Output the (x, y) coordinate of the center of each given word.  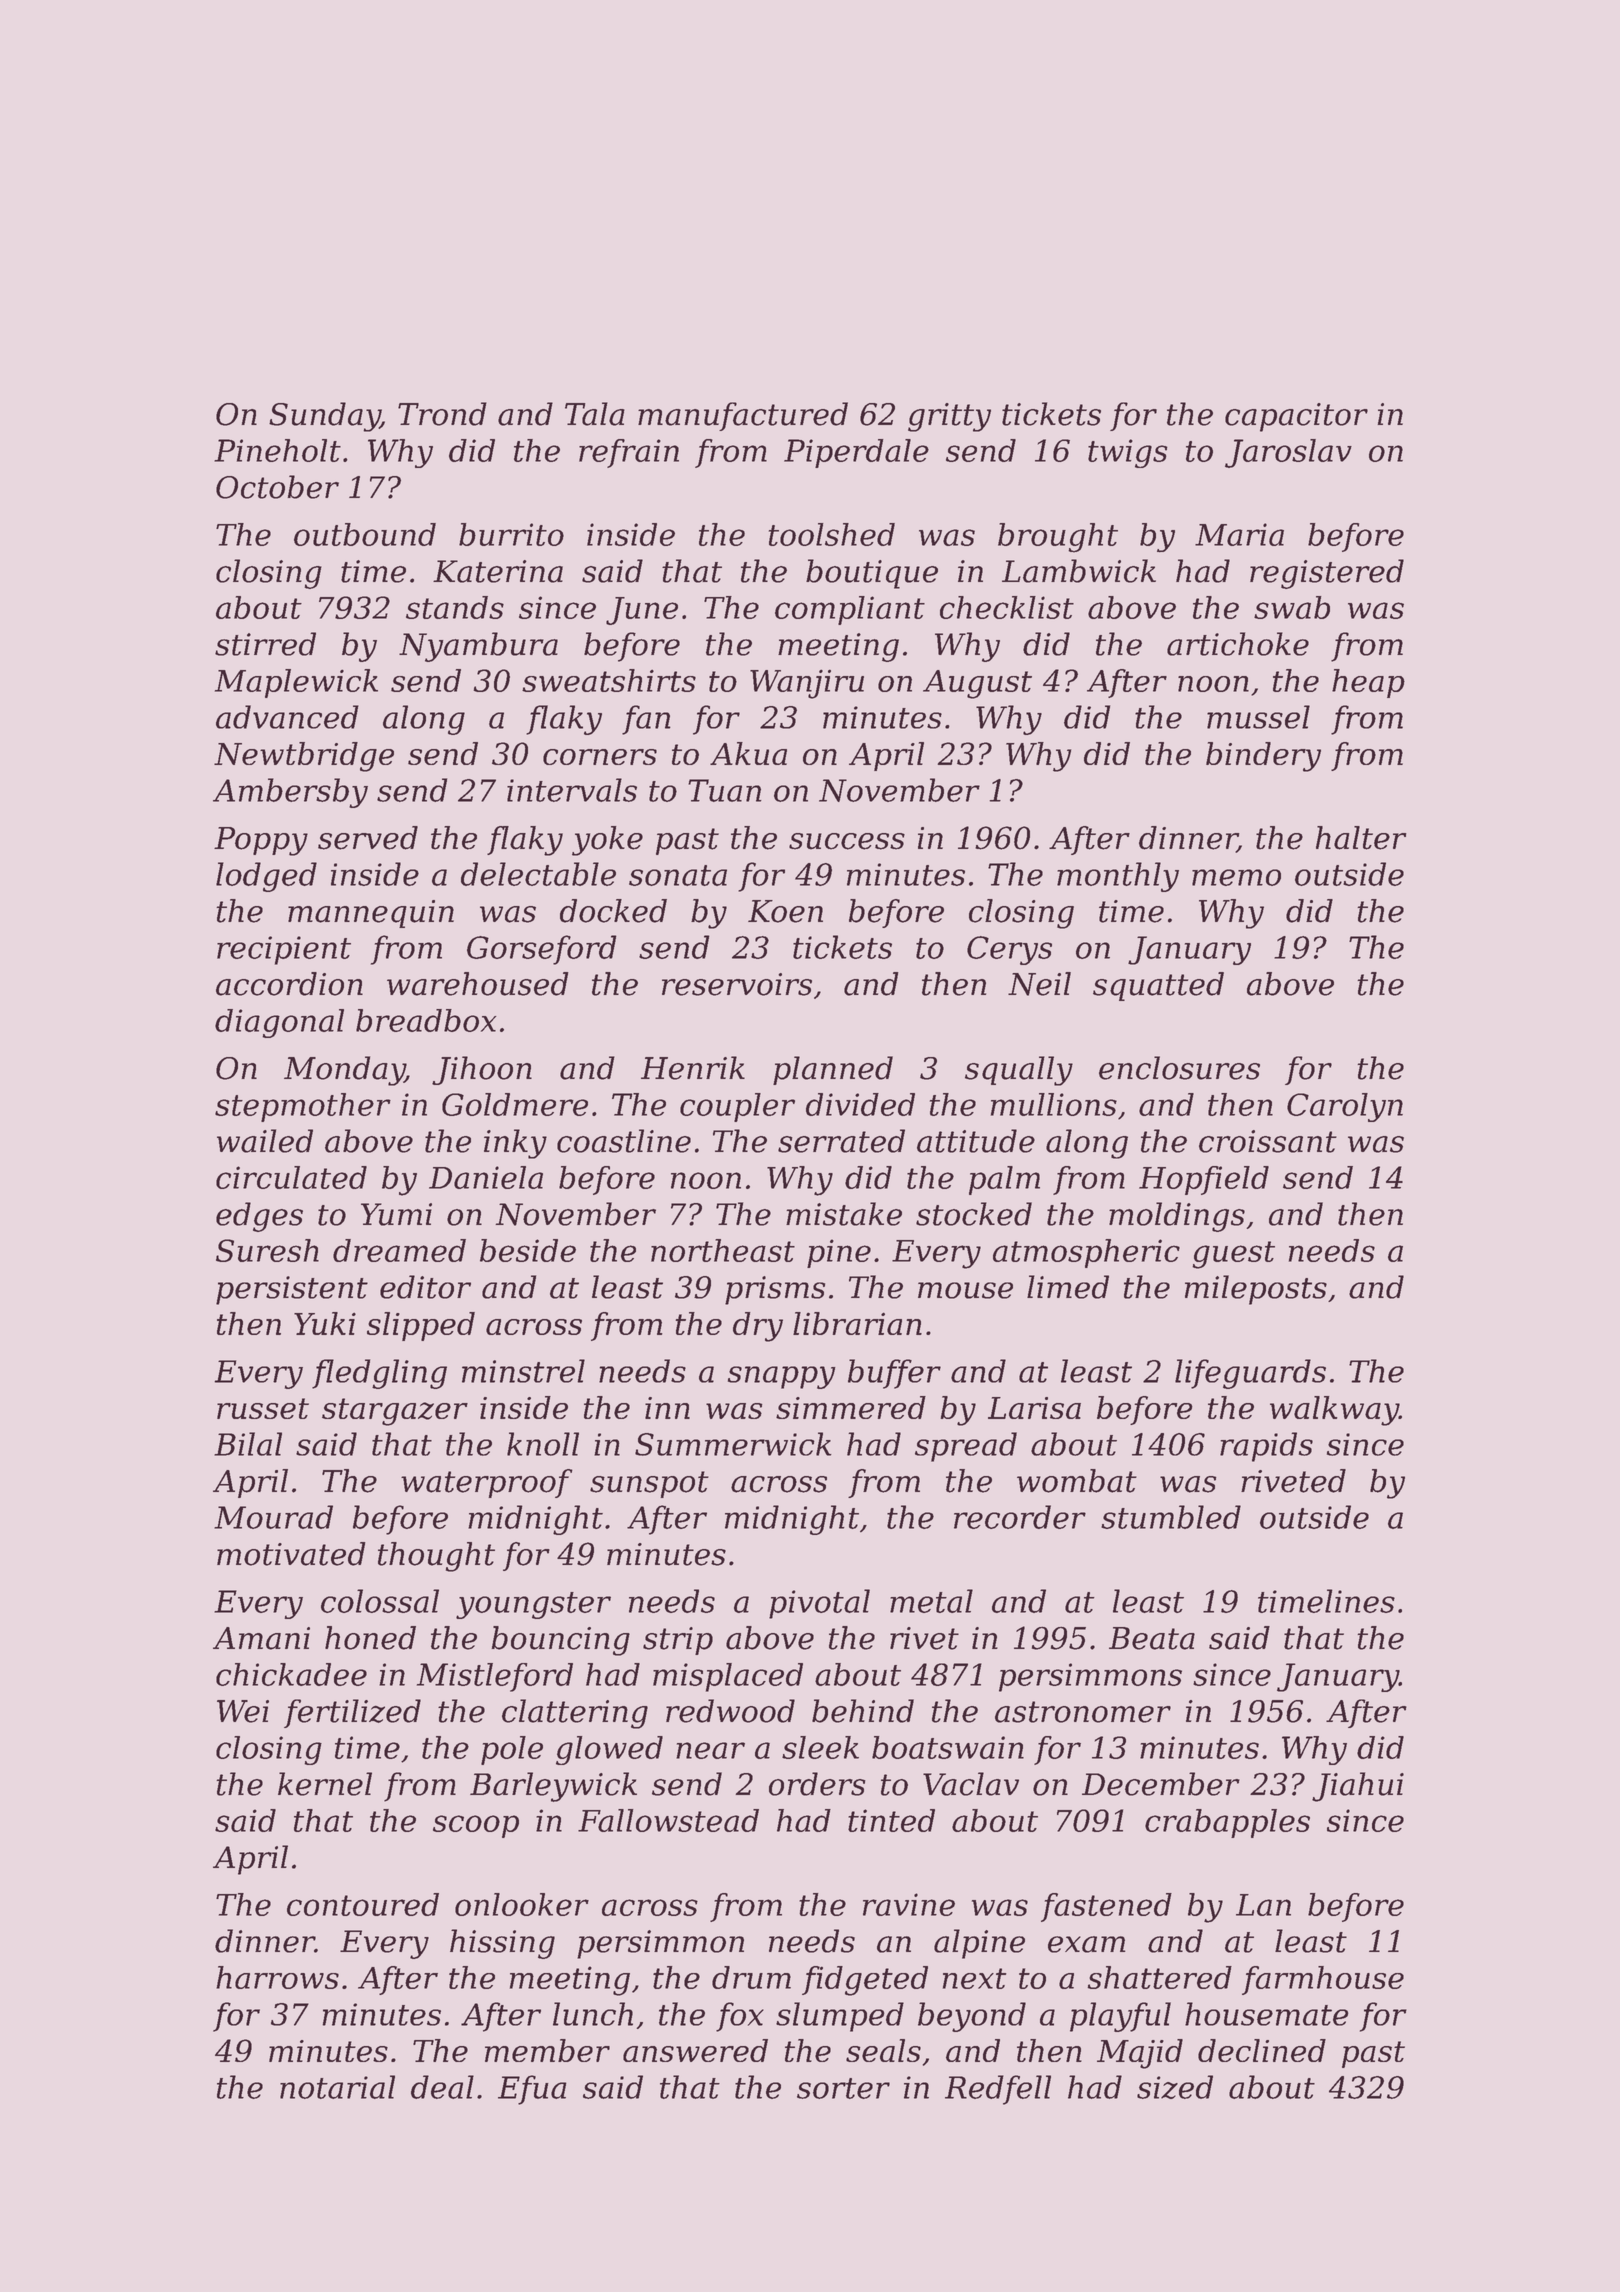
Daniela (486, 1177)
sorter (843, 2088)
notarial (337, 2087)
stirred (265, 644)
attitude (976, 1141)
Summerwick (733, 1444)
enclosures (1179, 1068)
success (847, 841)
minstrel (523, 1371)
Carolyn (1345, 1107)
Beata (1152, 1638)
